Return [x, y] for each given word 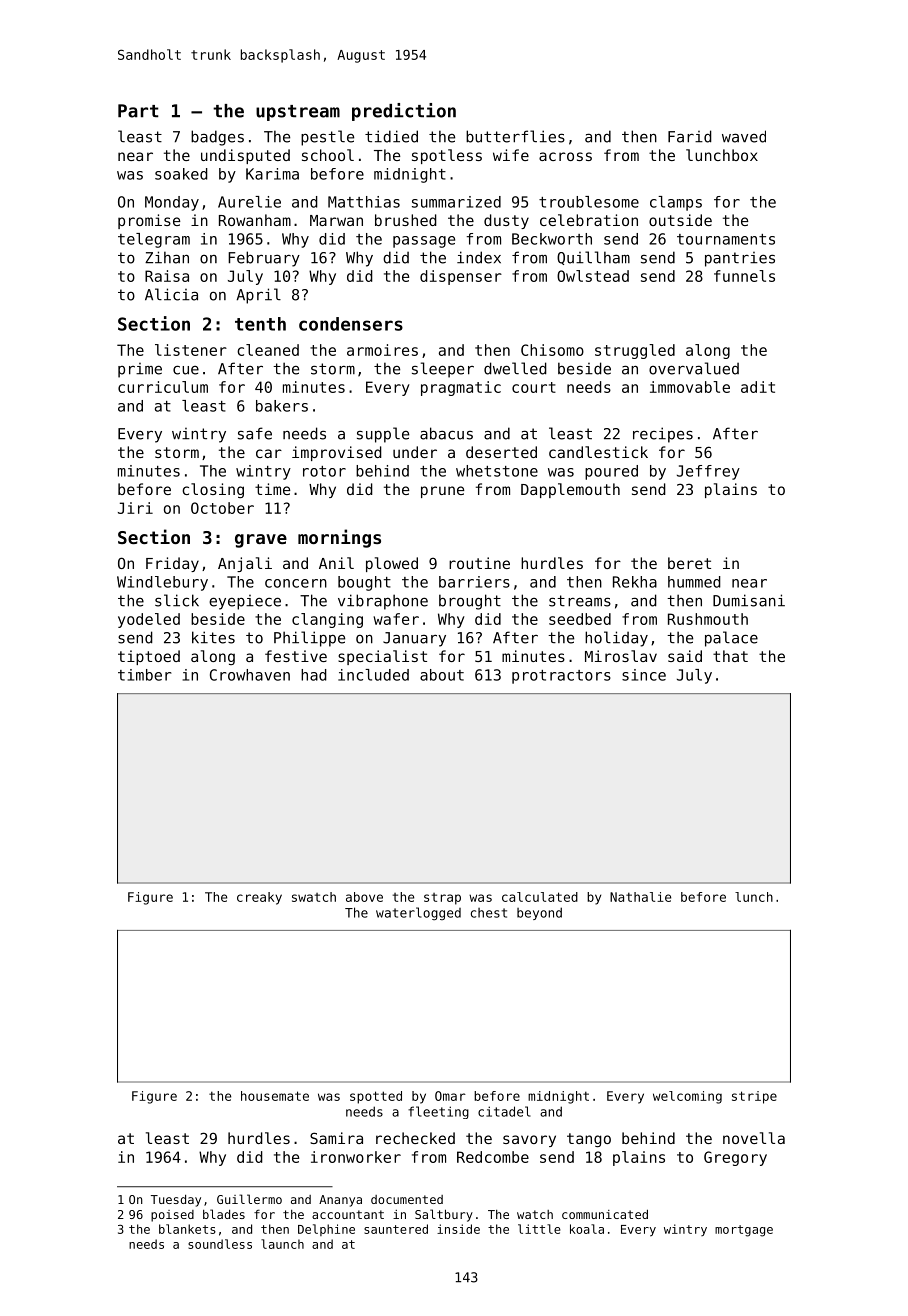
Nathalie [640, 897]
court [534, 387]
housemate [275, 1096]
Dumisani [749, 600]
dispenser [461, 277]
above [364, 897]
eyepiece [245, 602]
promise [149, 221]
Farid [690, 136]
